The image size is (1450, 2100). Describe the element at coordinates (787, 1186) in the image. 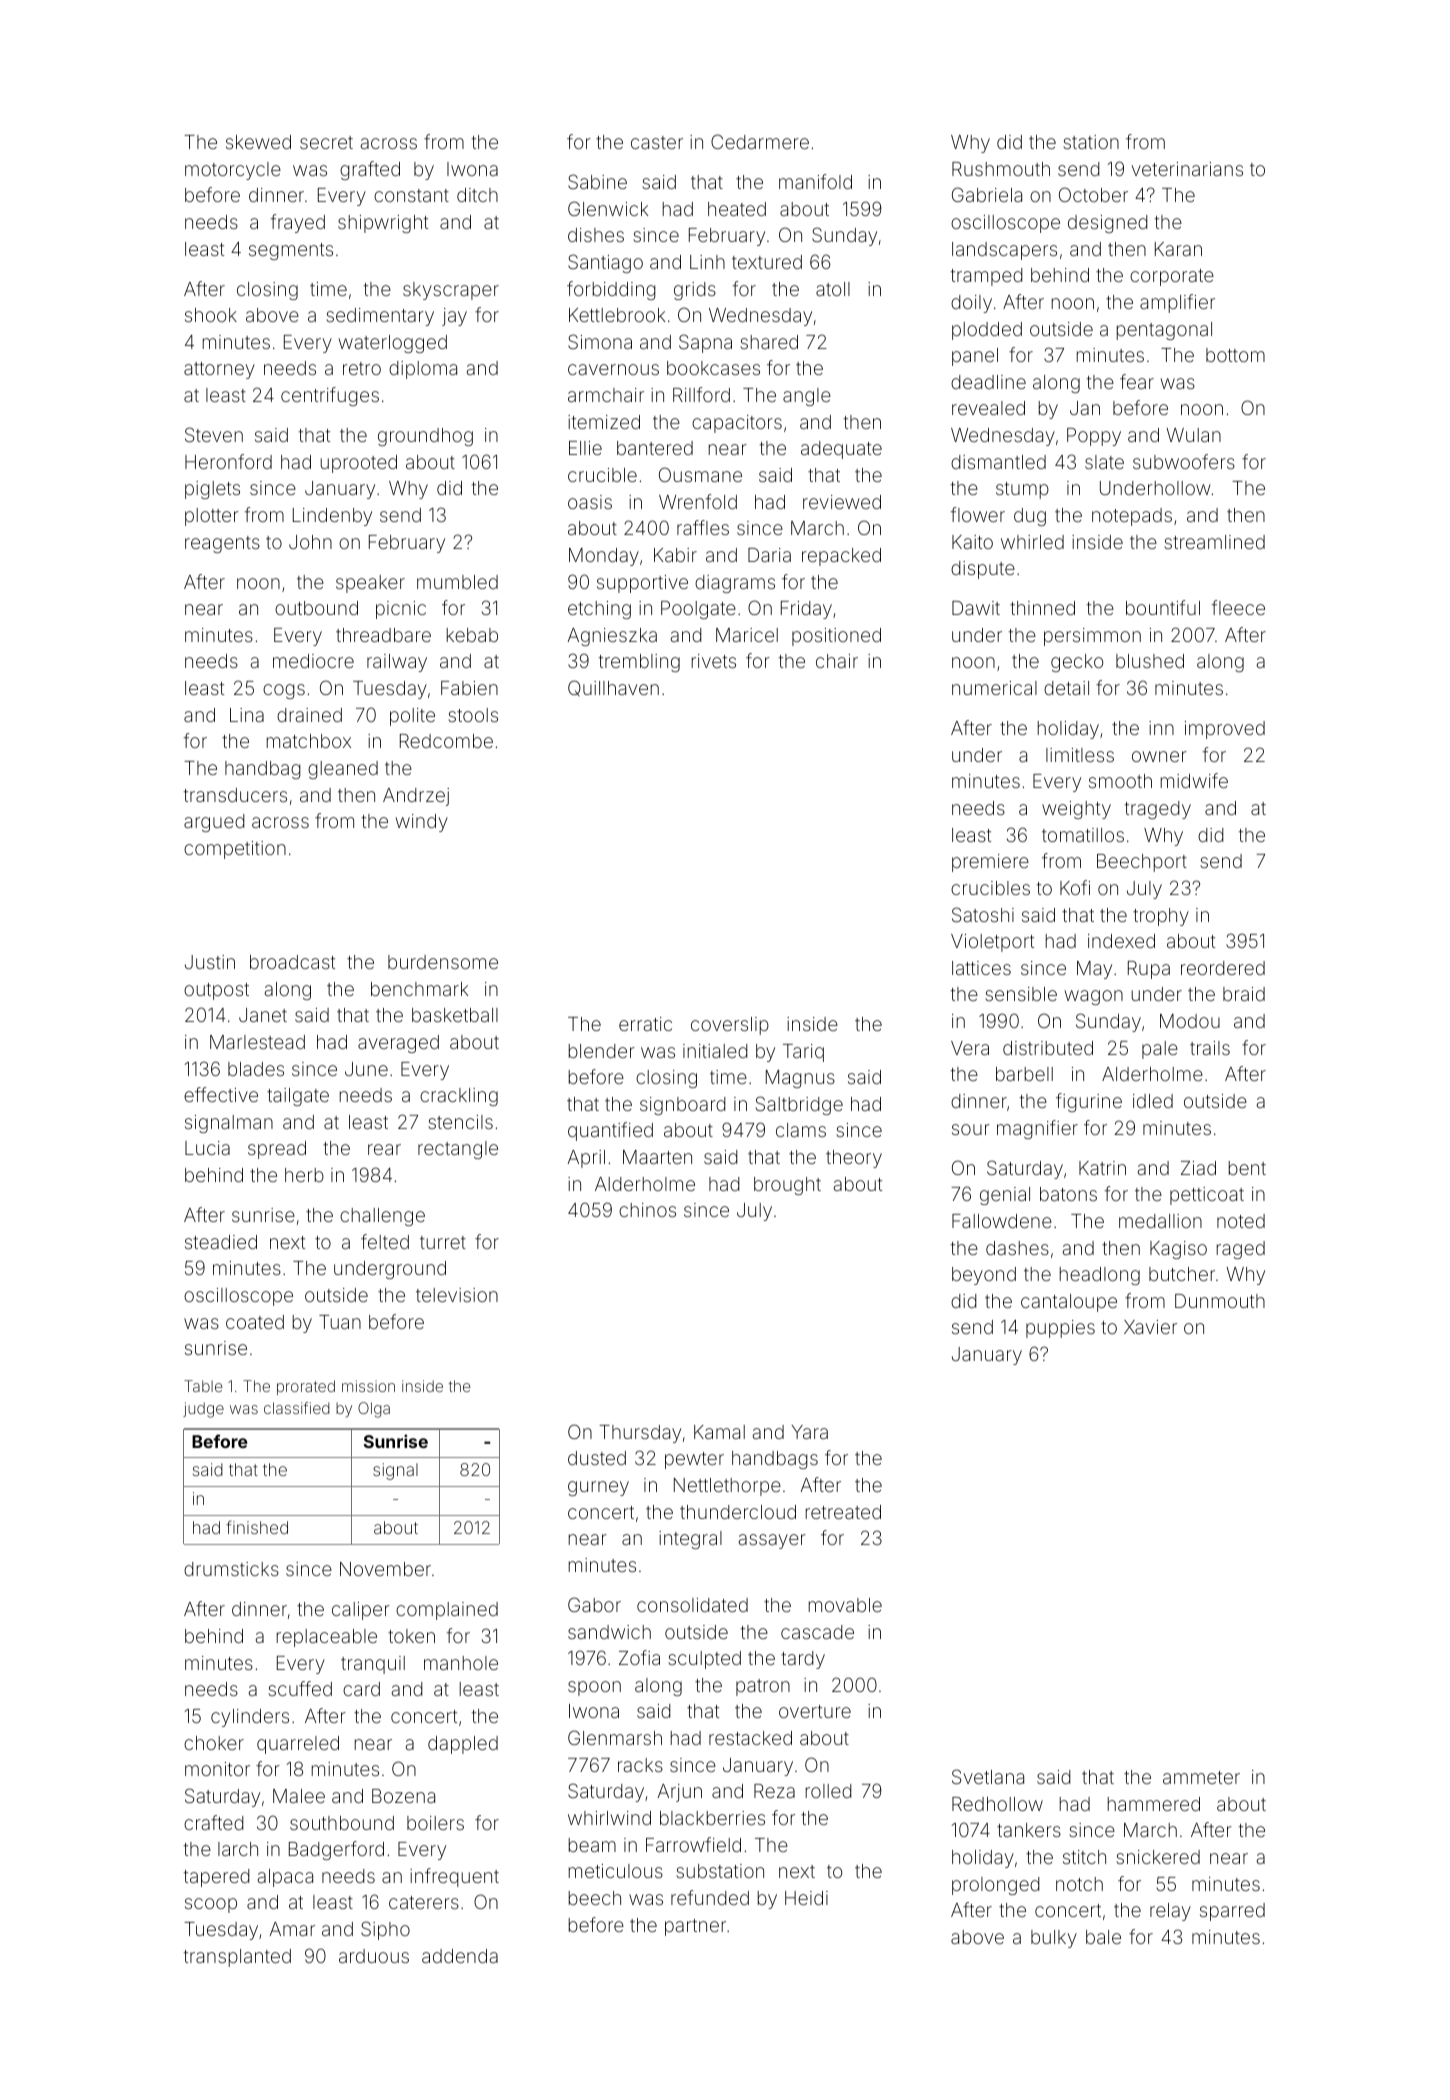

I see `brought` at that location.
